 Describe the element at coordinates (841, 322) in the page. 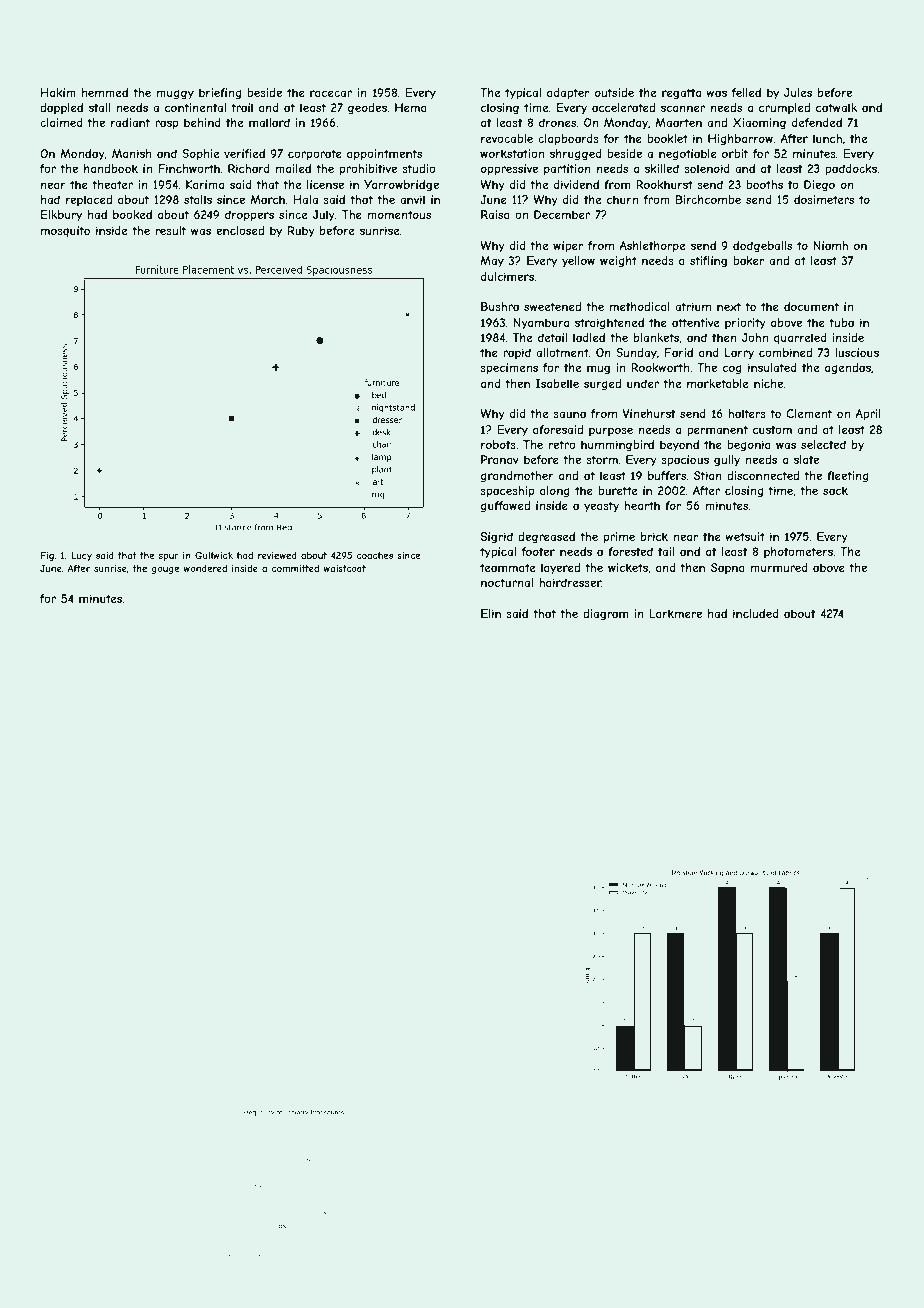

I see `tuba` at that location.
